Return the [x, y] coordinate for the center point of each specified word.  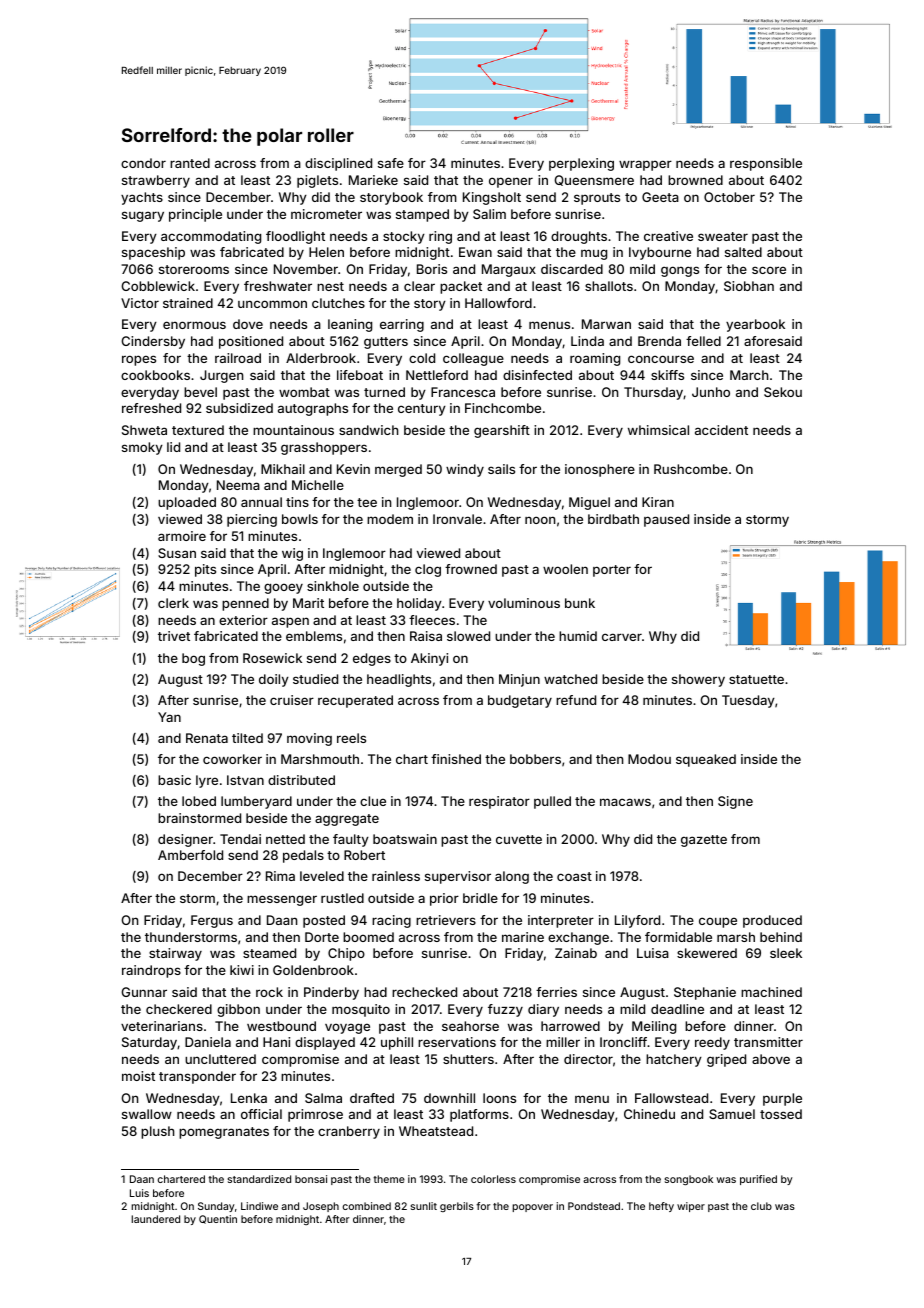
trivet [174, 636]
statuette [756, 679]
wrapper [645, 165]
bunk [580, 603]
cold [422, 358]
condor [143, 163]
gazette [704, 841]
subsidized [239, 408]
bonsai [311, 1179]
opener [511, 182]
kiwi [242, 970]
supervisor [458, 877]
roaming [595, 359]
